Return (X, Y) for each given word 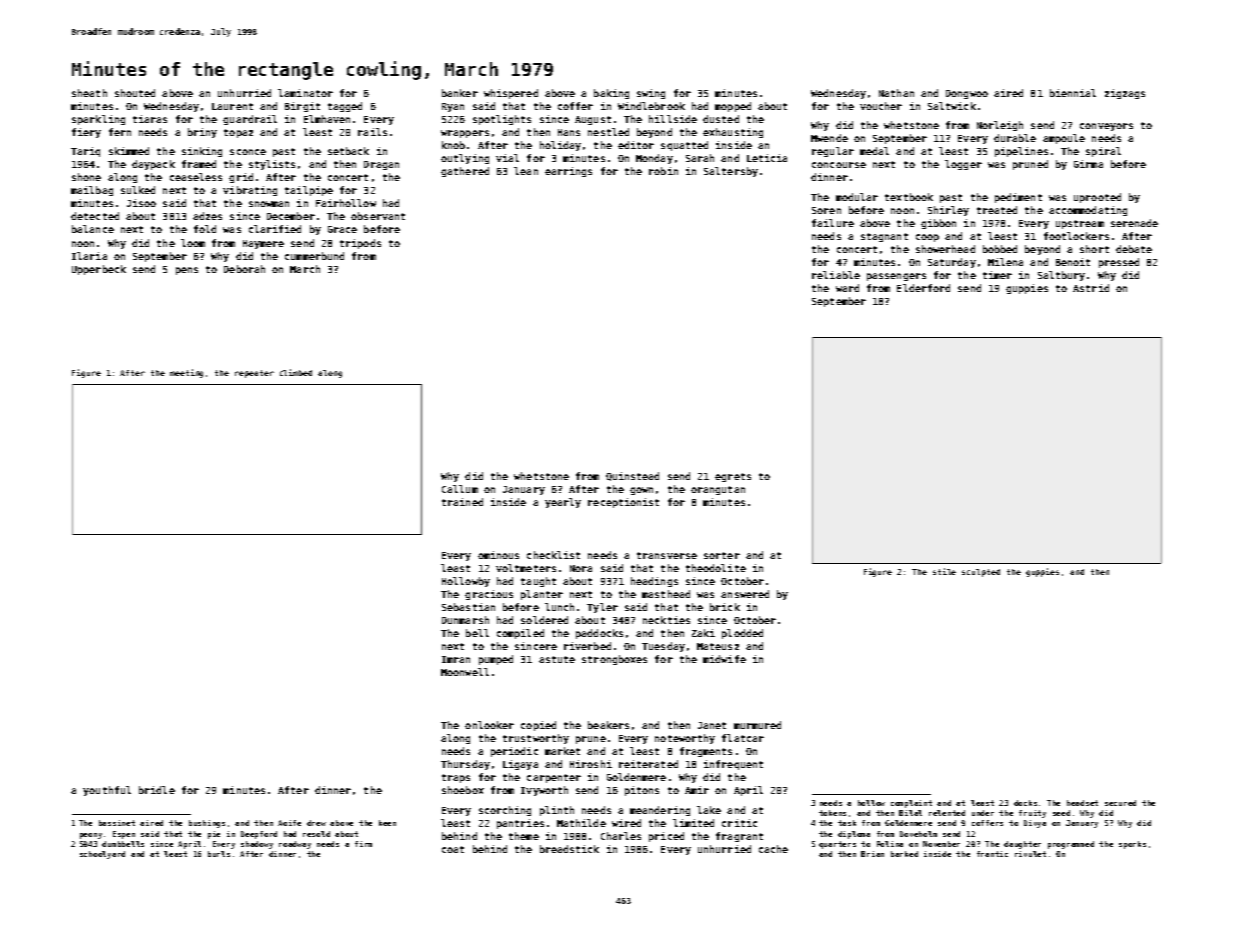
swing (651, 94)
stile (944, 571)
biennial (1073, 93)
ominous (498, 555)
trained (462, 502)
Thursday (465, 765)
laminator (305, 93)
